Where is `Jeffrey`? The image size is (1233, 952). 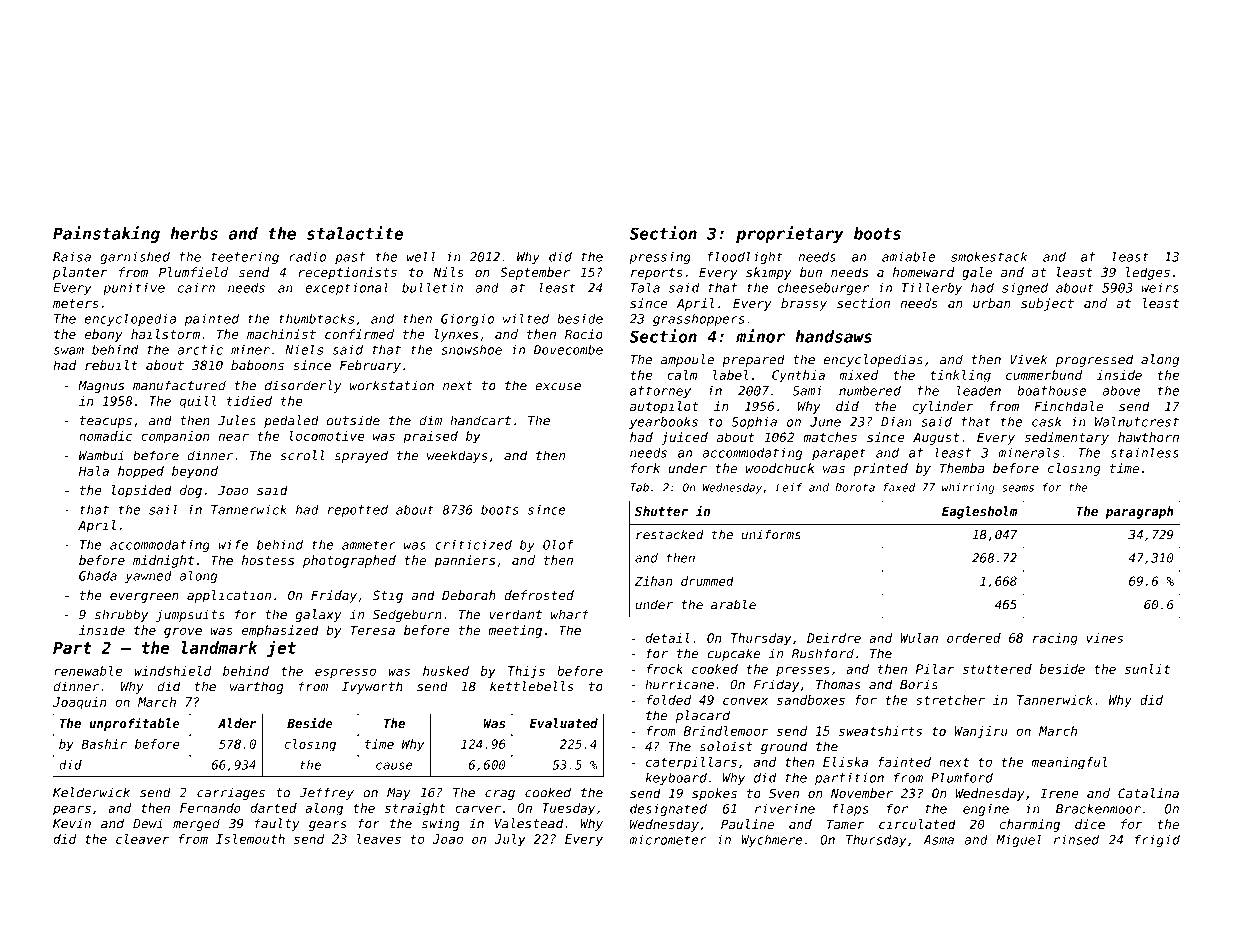 Jeffrey is located at coordinates (326, 793).
